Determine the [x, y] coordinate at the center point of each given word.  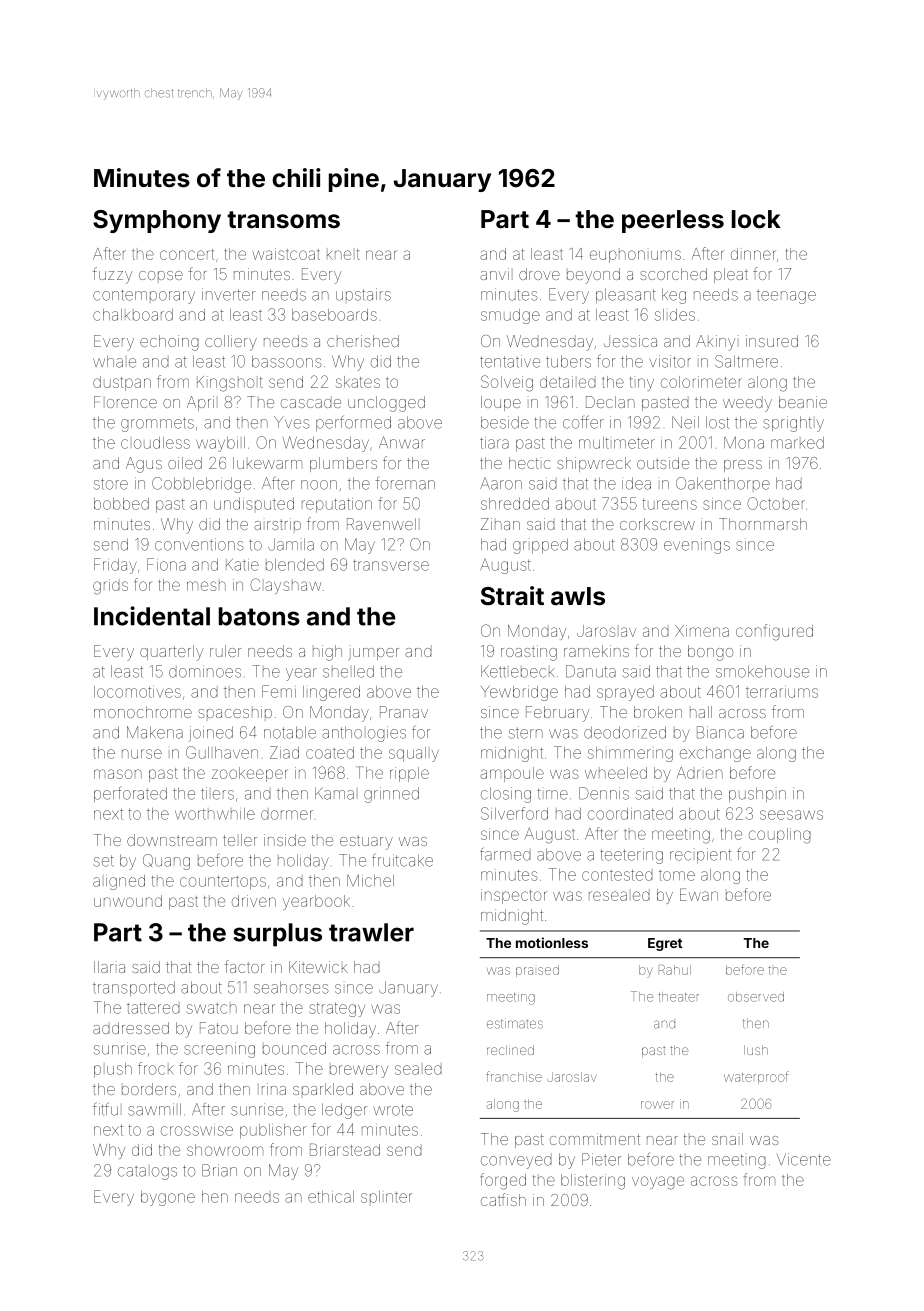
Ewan [699, 894]
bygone [168, 1198]
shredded [515, 504]
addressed [131, 1028]
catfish [503, 1199]
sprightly [793, 424]
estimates [515, 1023]
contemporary [144, 296]
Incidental [152, 616]
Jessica [630, 341]
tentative [510, 361]
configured [774, 632]
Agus [144, 465]
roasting [529, 653]
